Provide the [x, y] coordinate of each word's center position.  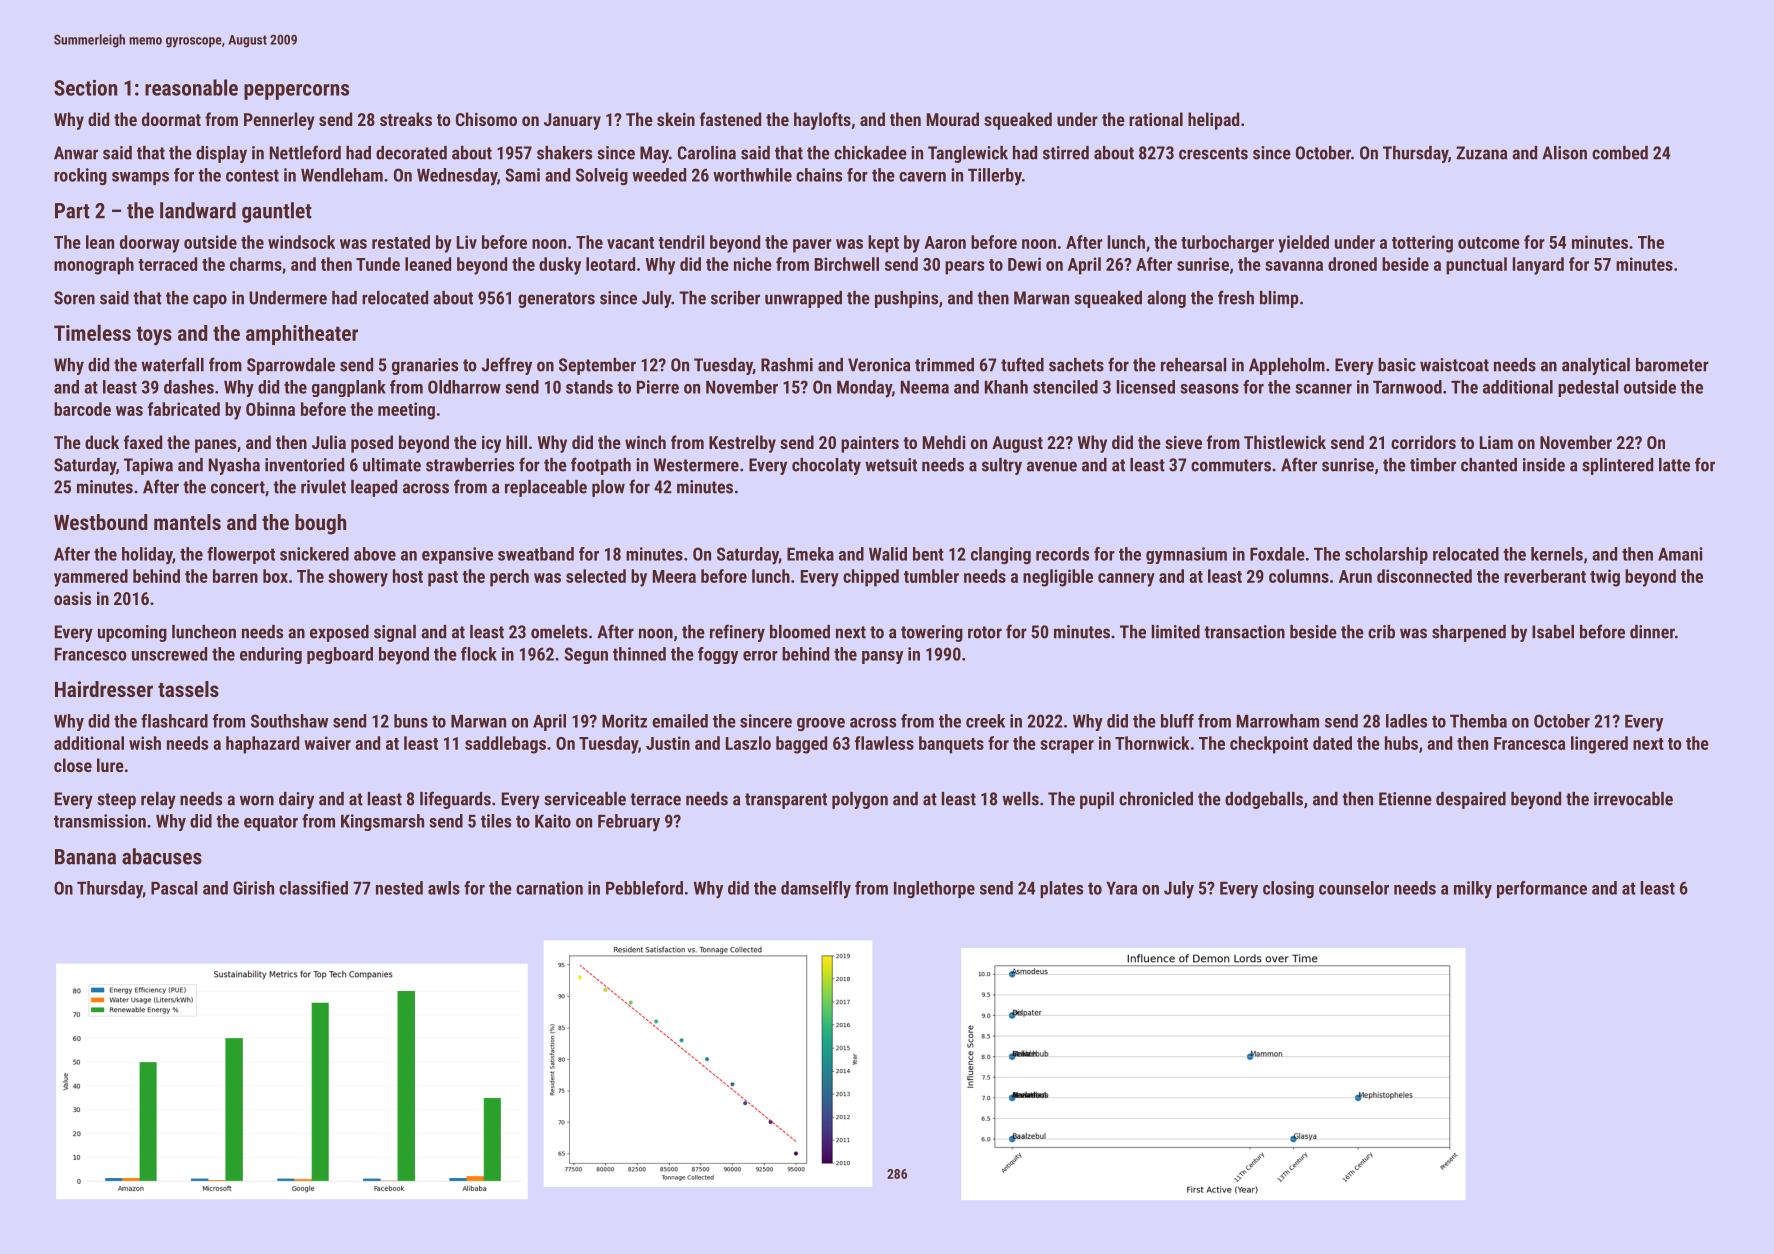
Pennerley [279, 121]
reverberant [1545, 576]
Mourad [953, 119]
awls [444, 888]
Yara [1121, 888]
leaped [374, 488]
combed [1620, 153]
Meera [674, 576]
